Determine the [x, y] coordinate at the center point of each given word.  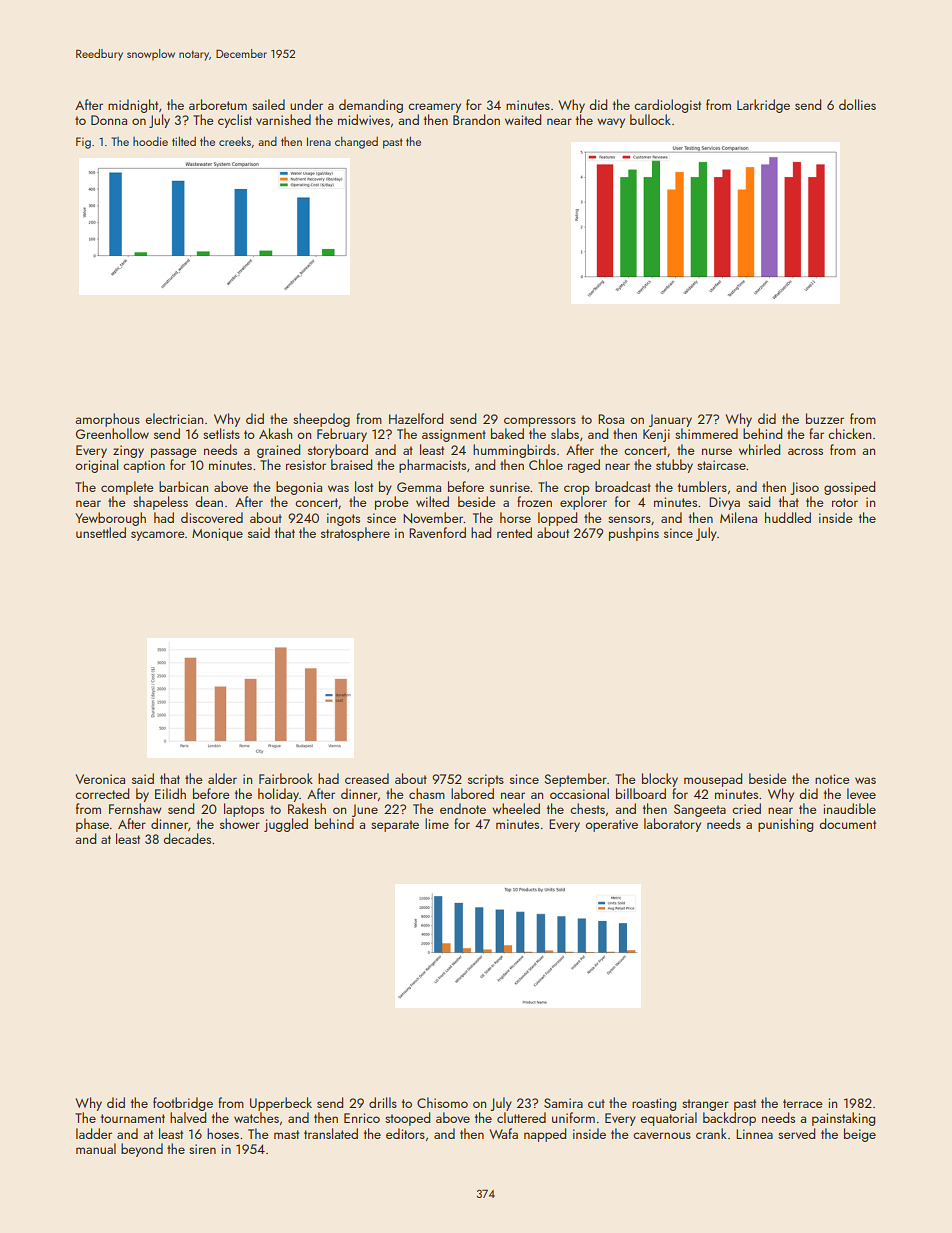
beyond [142, 1150]
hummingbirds [514, 451]
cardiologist [667, 106]
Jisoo [804, 488]
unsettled [101, 532]
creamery [434, 108]
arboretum [218, 104]
